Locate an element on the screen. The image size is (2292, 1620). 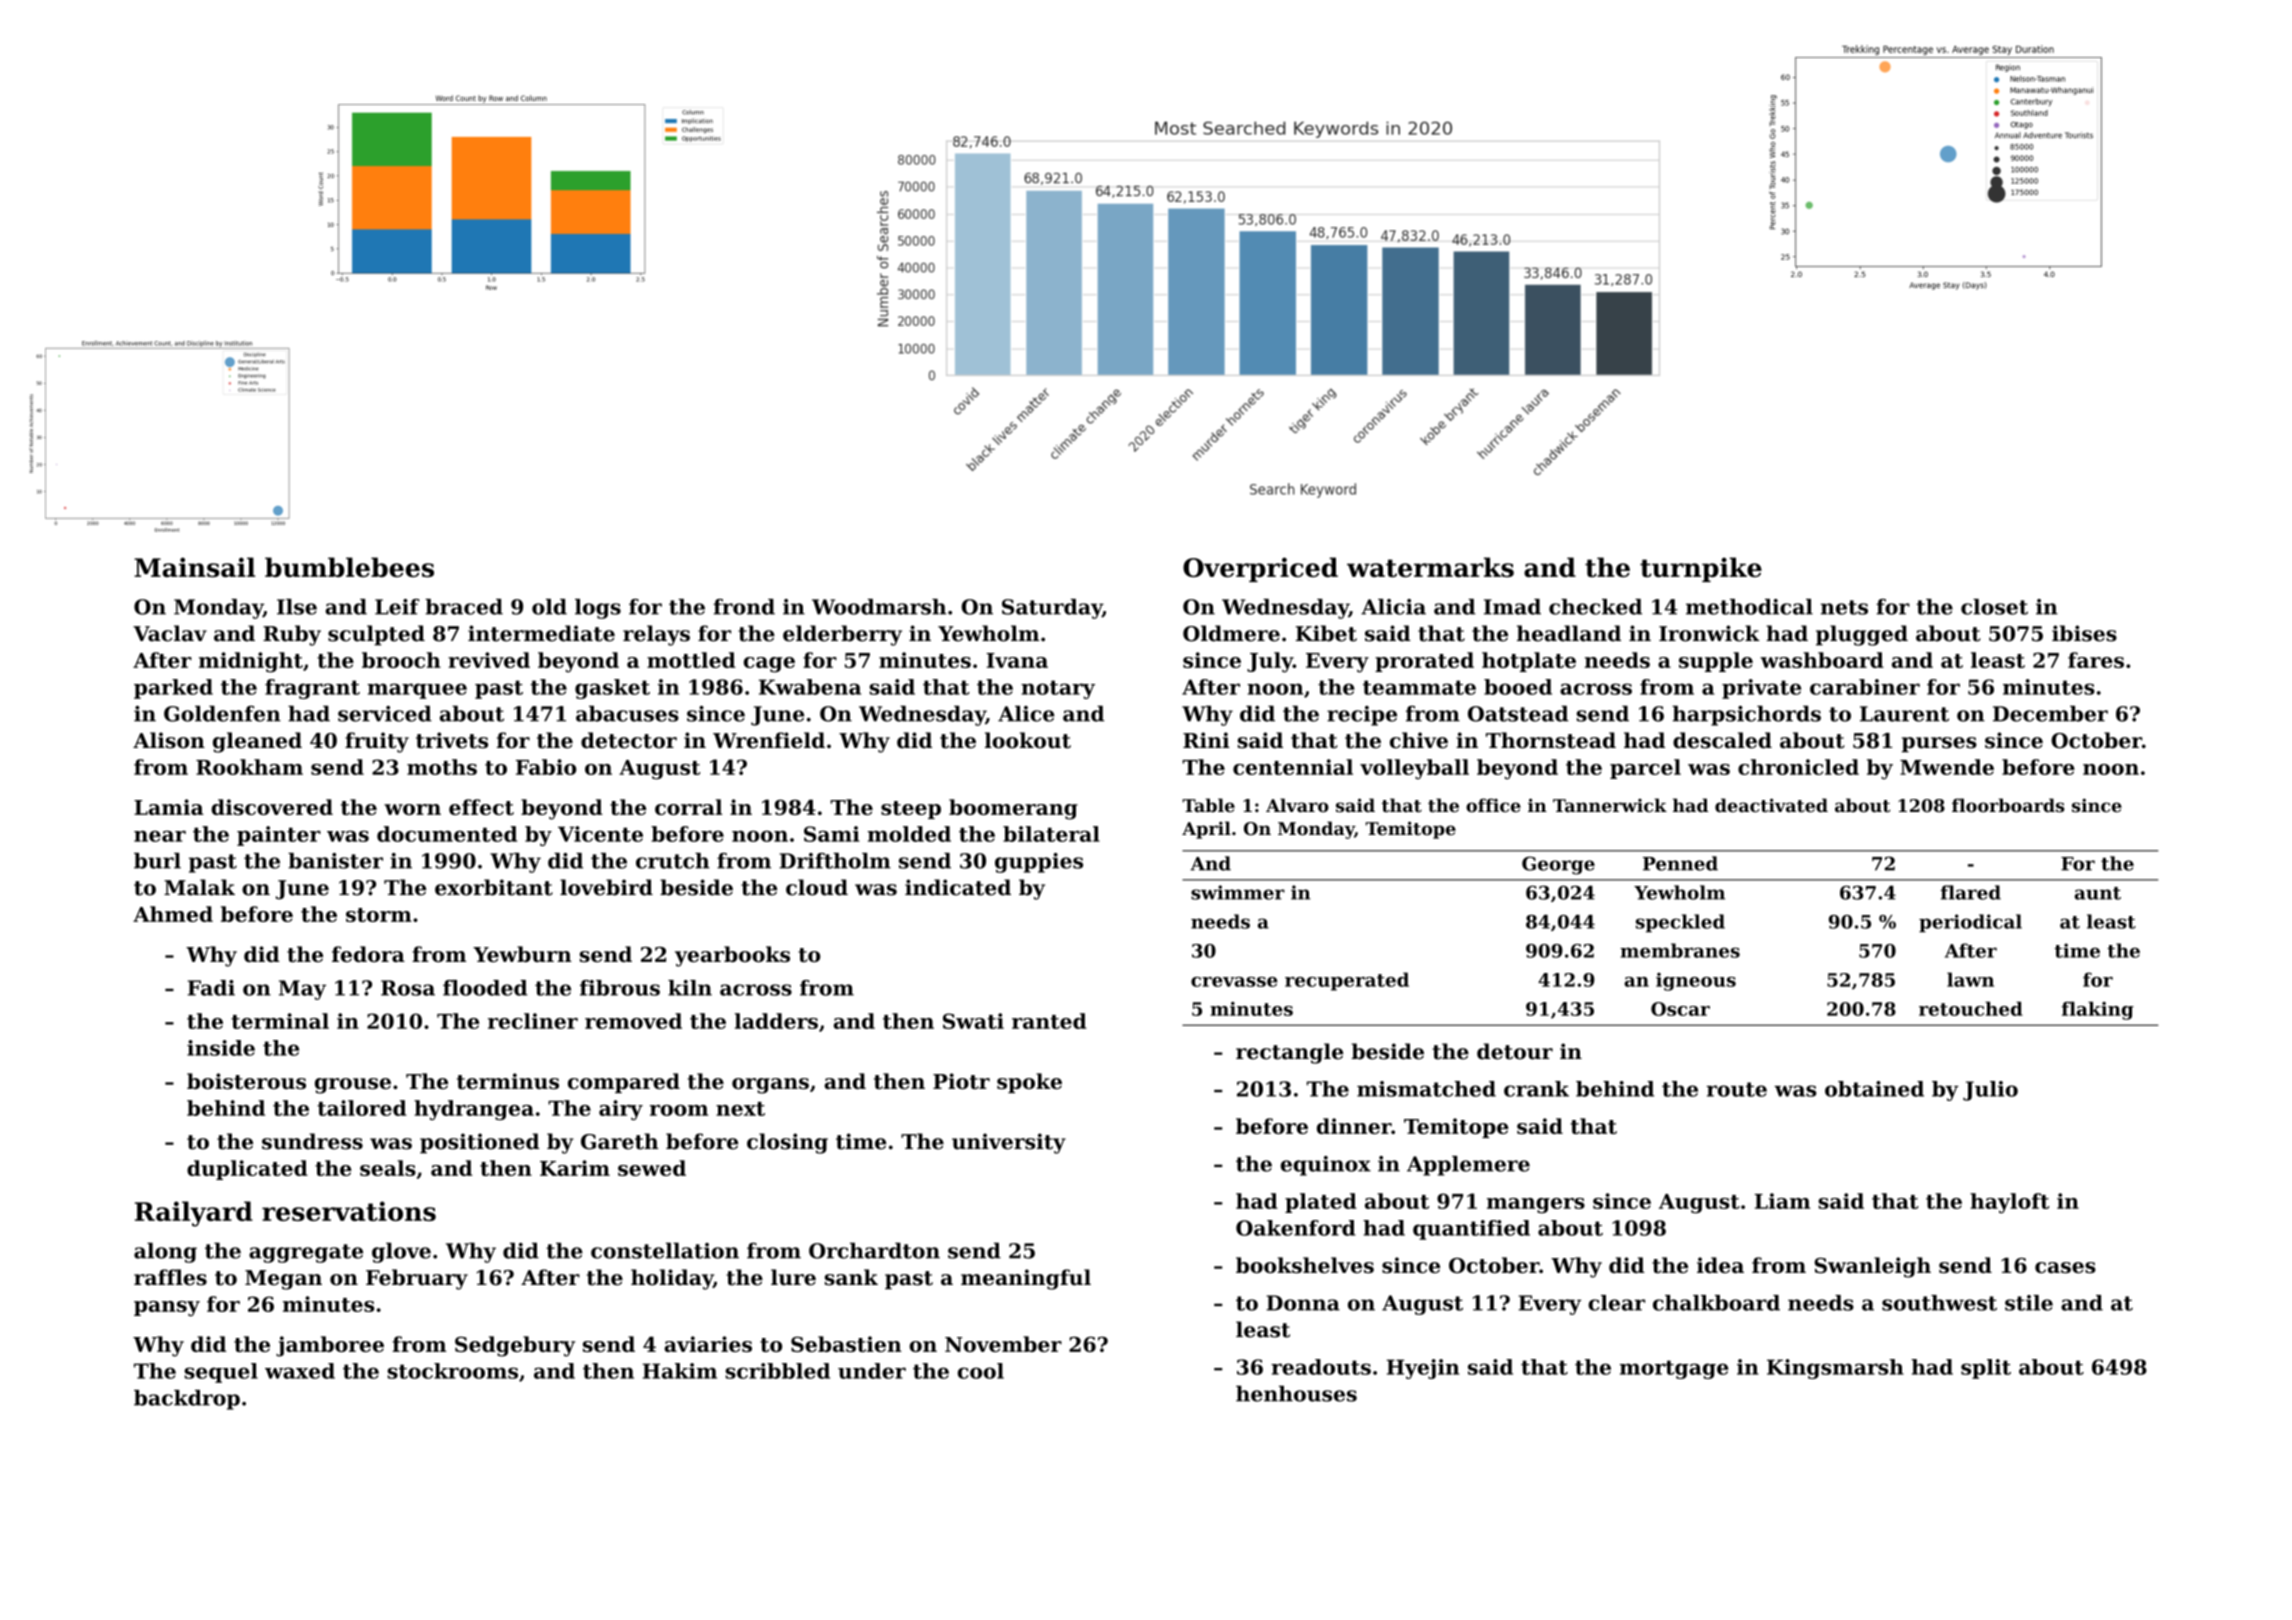
Alicia is located at coordinates (1393, 607).
